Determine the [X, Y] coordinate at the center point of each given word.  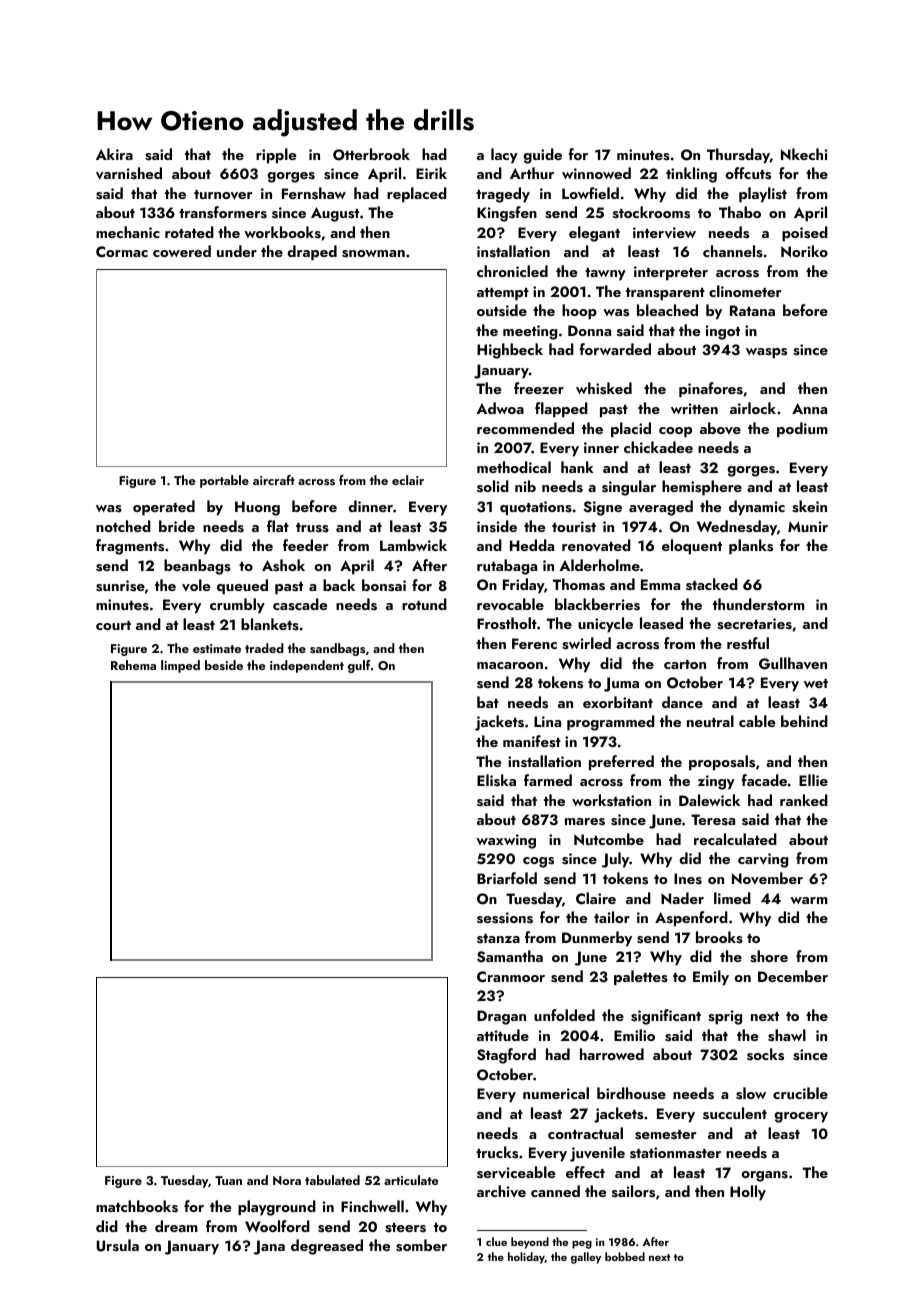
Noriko [804, 251]
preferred [621, 763]
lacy [504, 156]
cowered [182, 251]
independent [307, 666]
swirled [586, 643]
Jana [269, 1247]
